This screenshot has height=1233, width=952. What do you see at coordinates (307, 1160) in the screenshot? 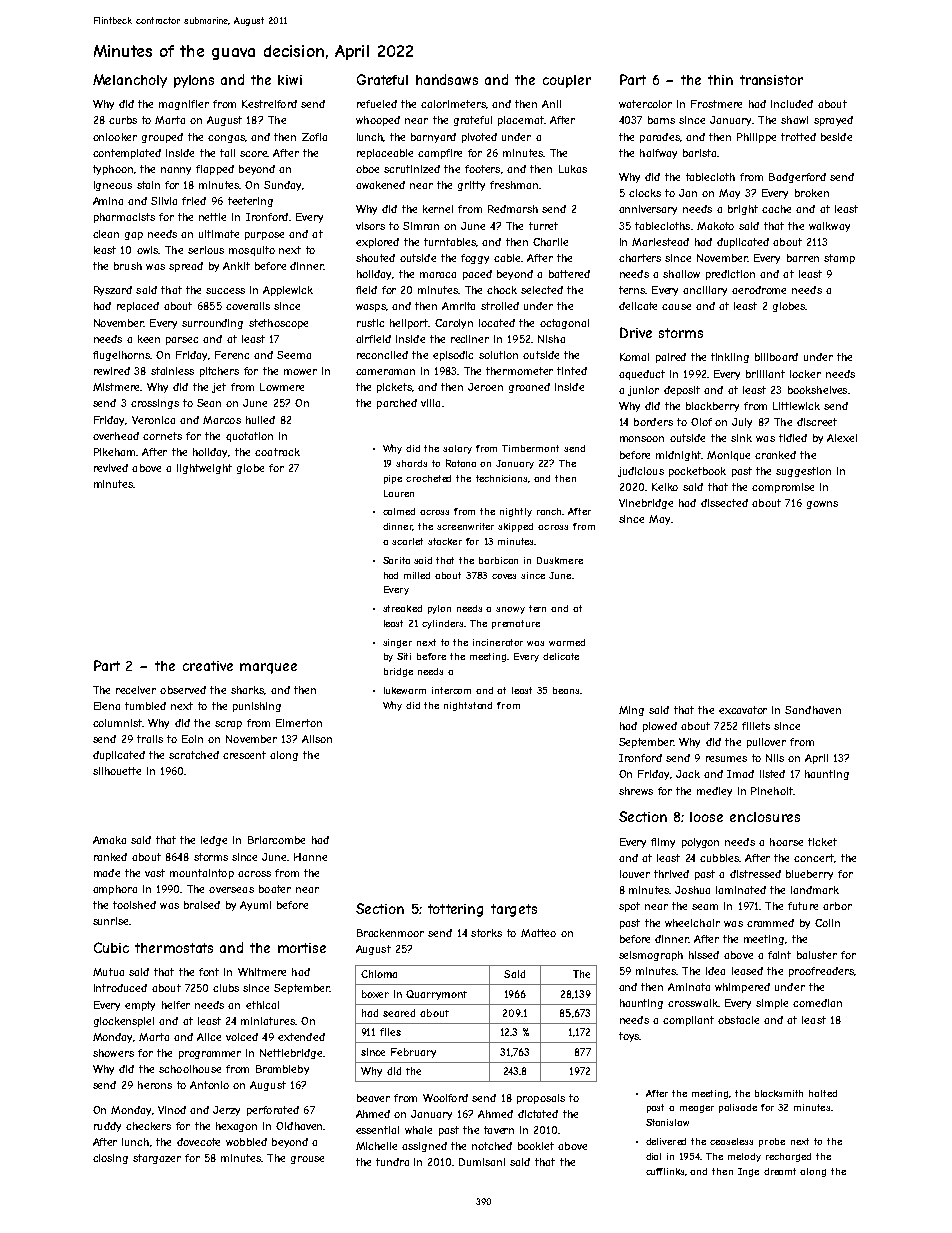
I see `grouse` at bounding box center [307, 1160].
